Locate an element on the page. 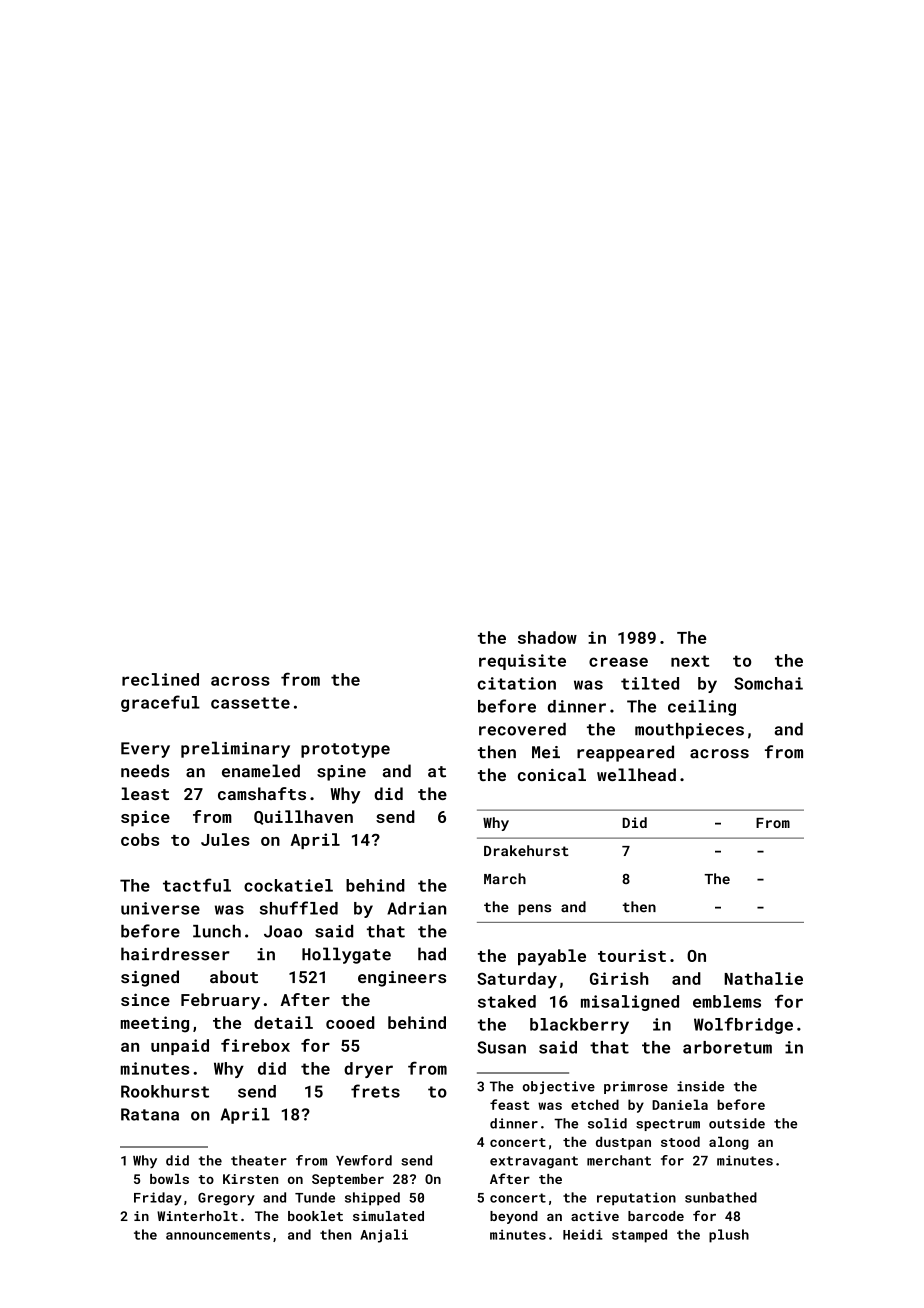 This image has width=924, height=1308. detail is located at coordinates (283, 1022).
